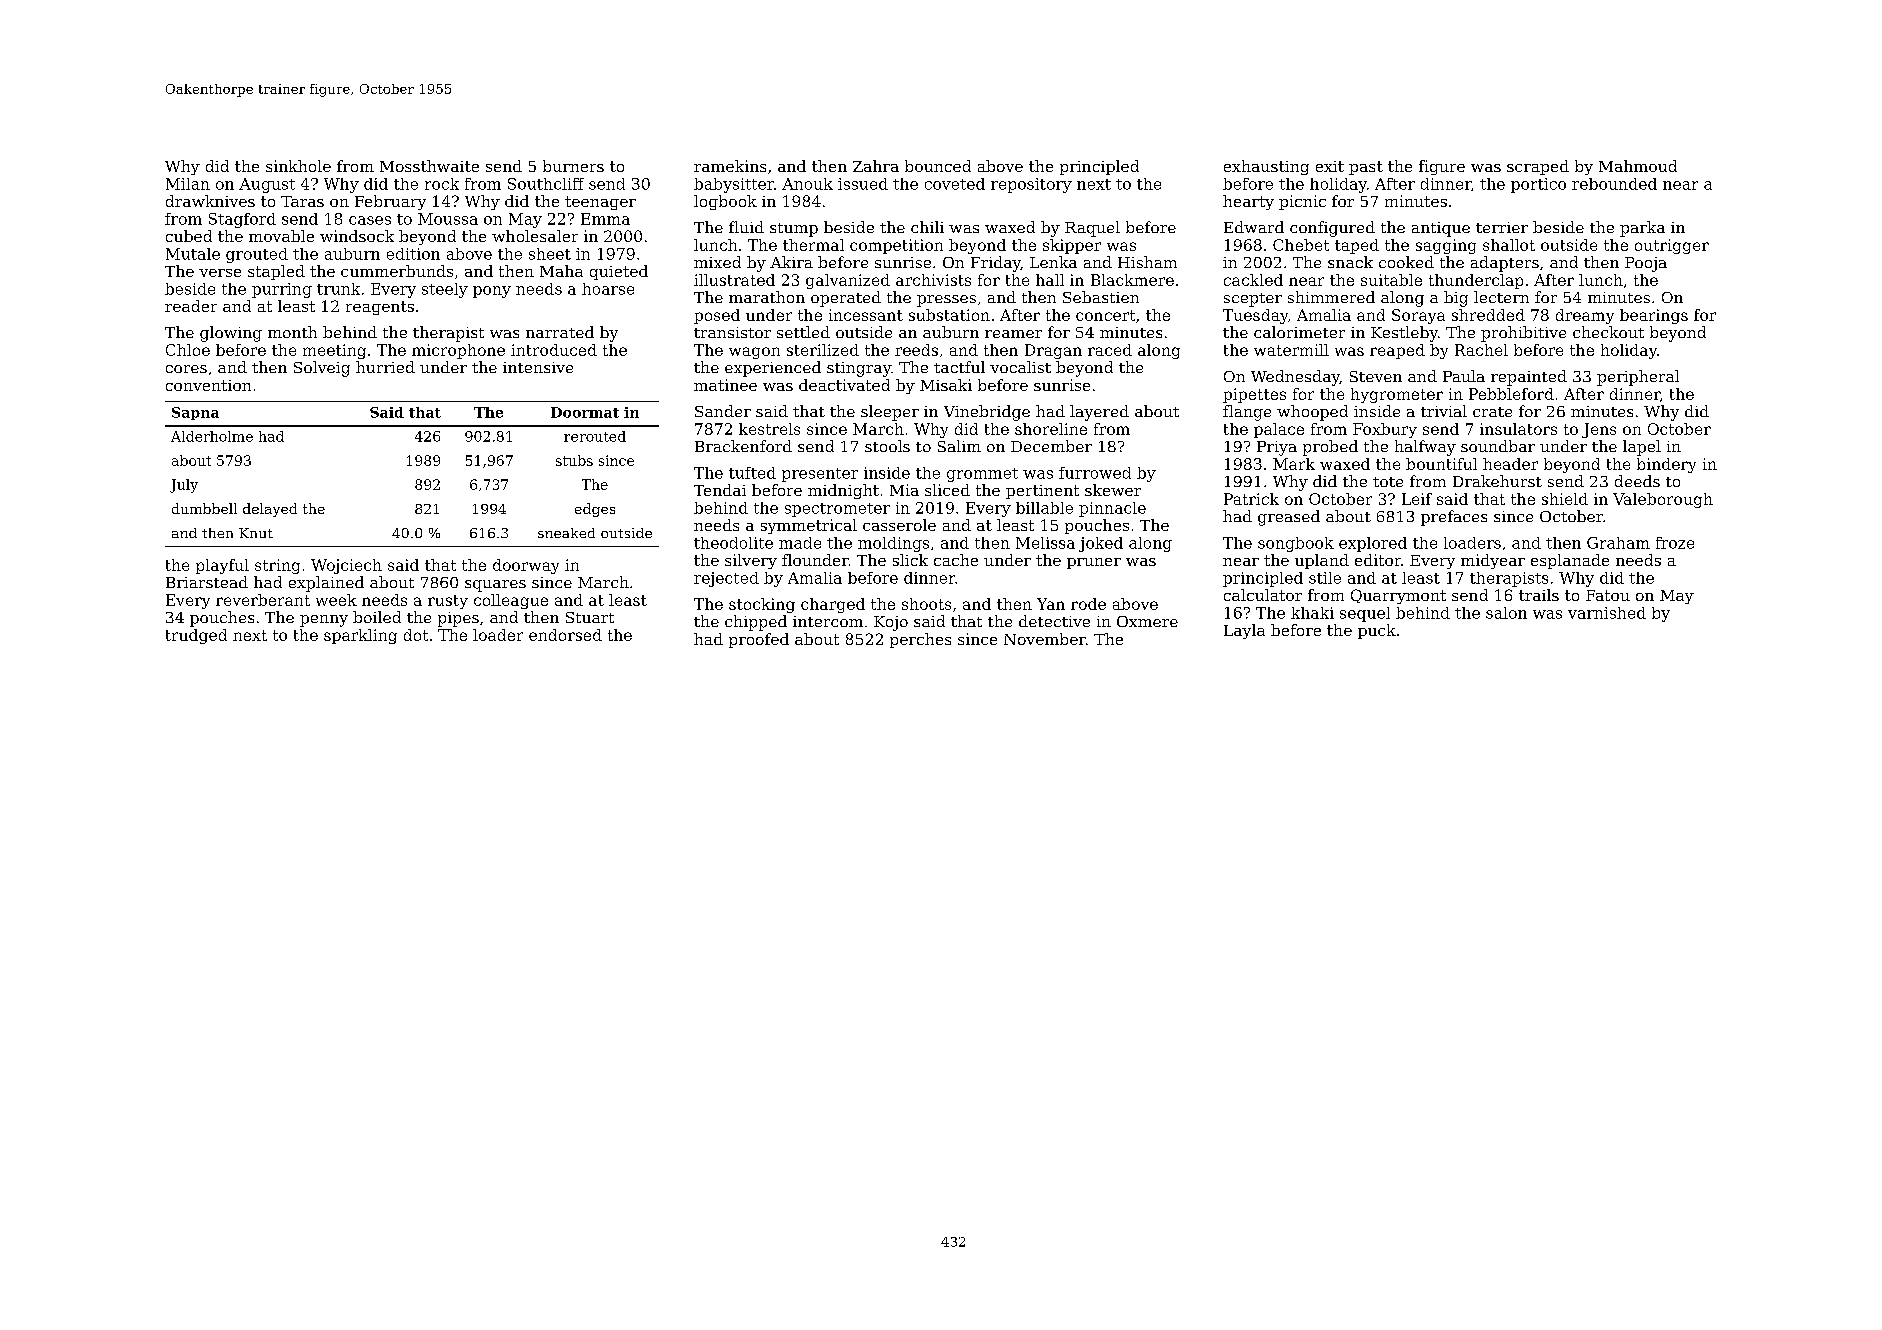  Describe the element at coordinates (397, 271) in the screenshot. I see `cummerbunds` at that location.
